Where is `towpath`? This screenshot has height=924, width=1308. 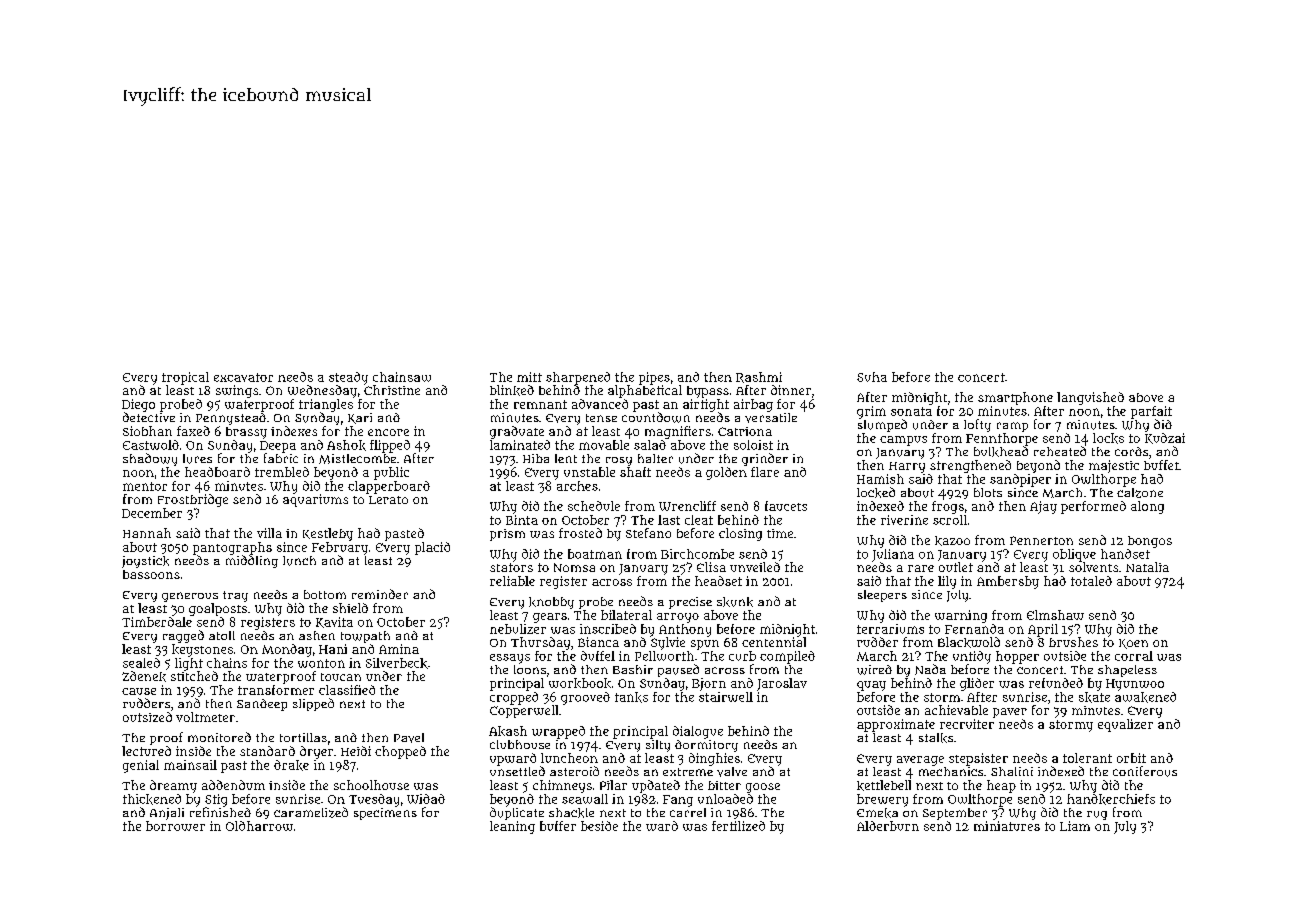 towpath is located at coordinates (365, 637).
